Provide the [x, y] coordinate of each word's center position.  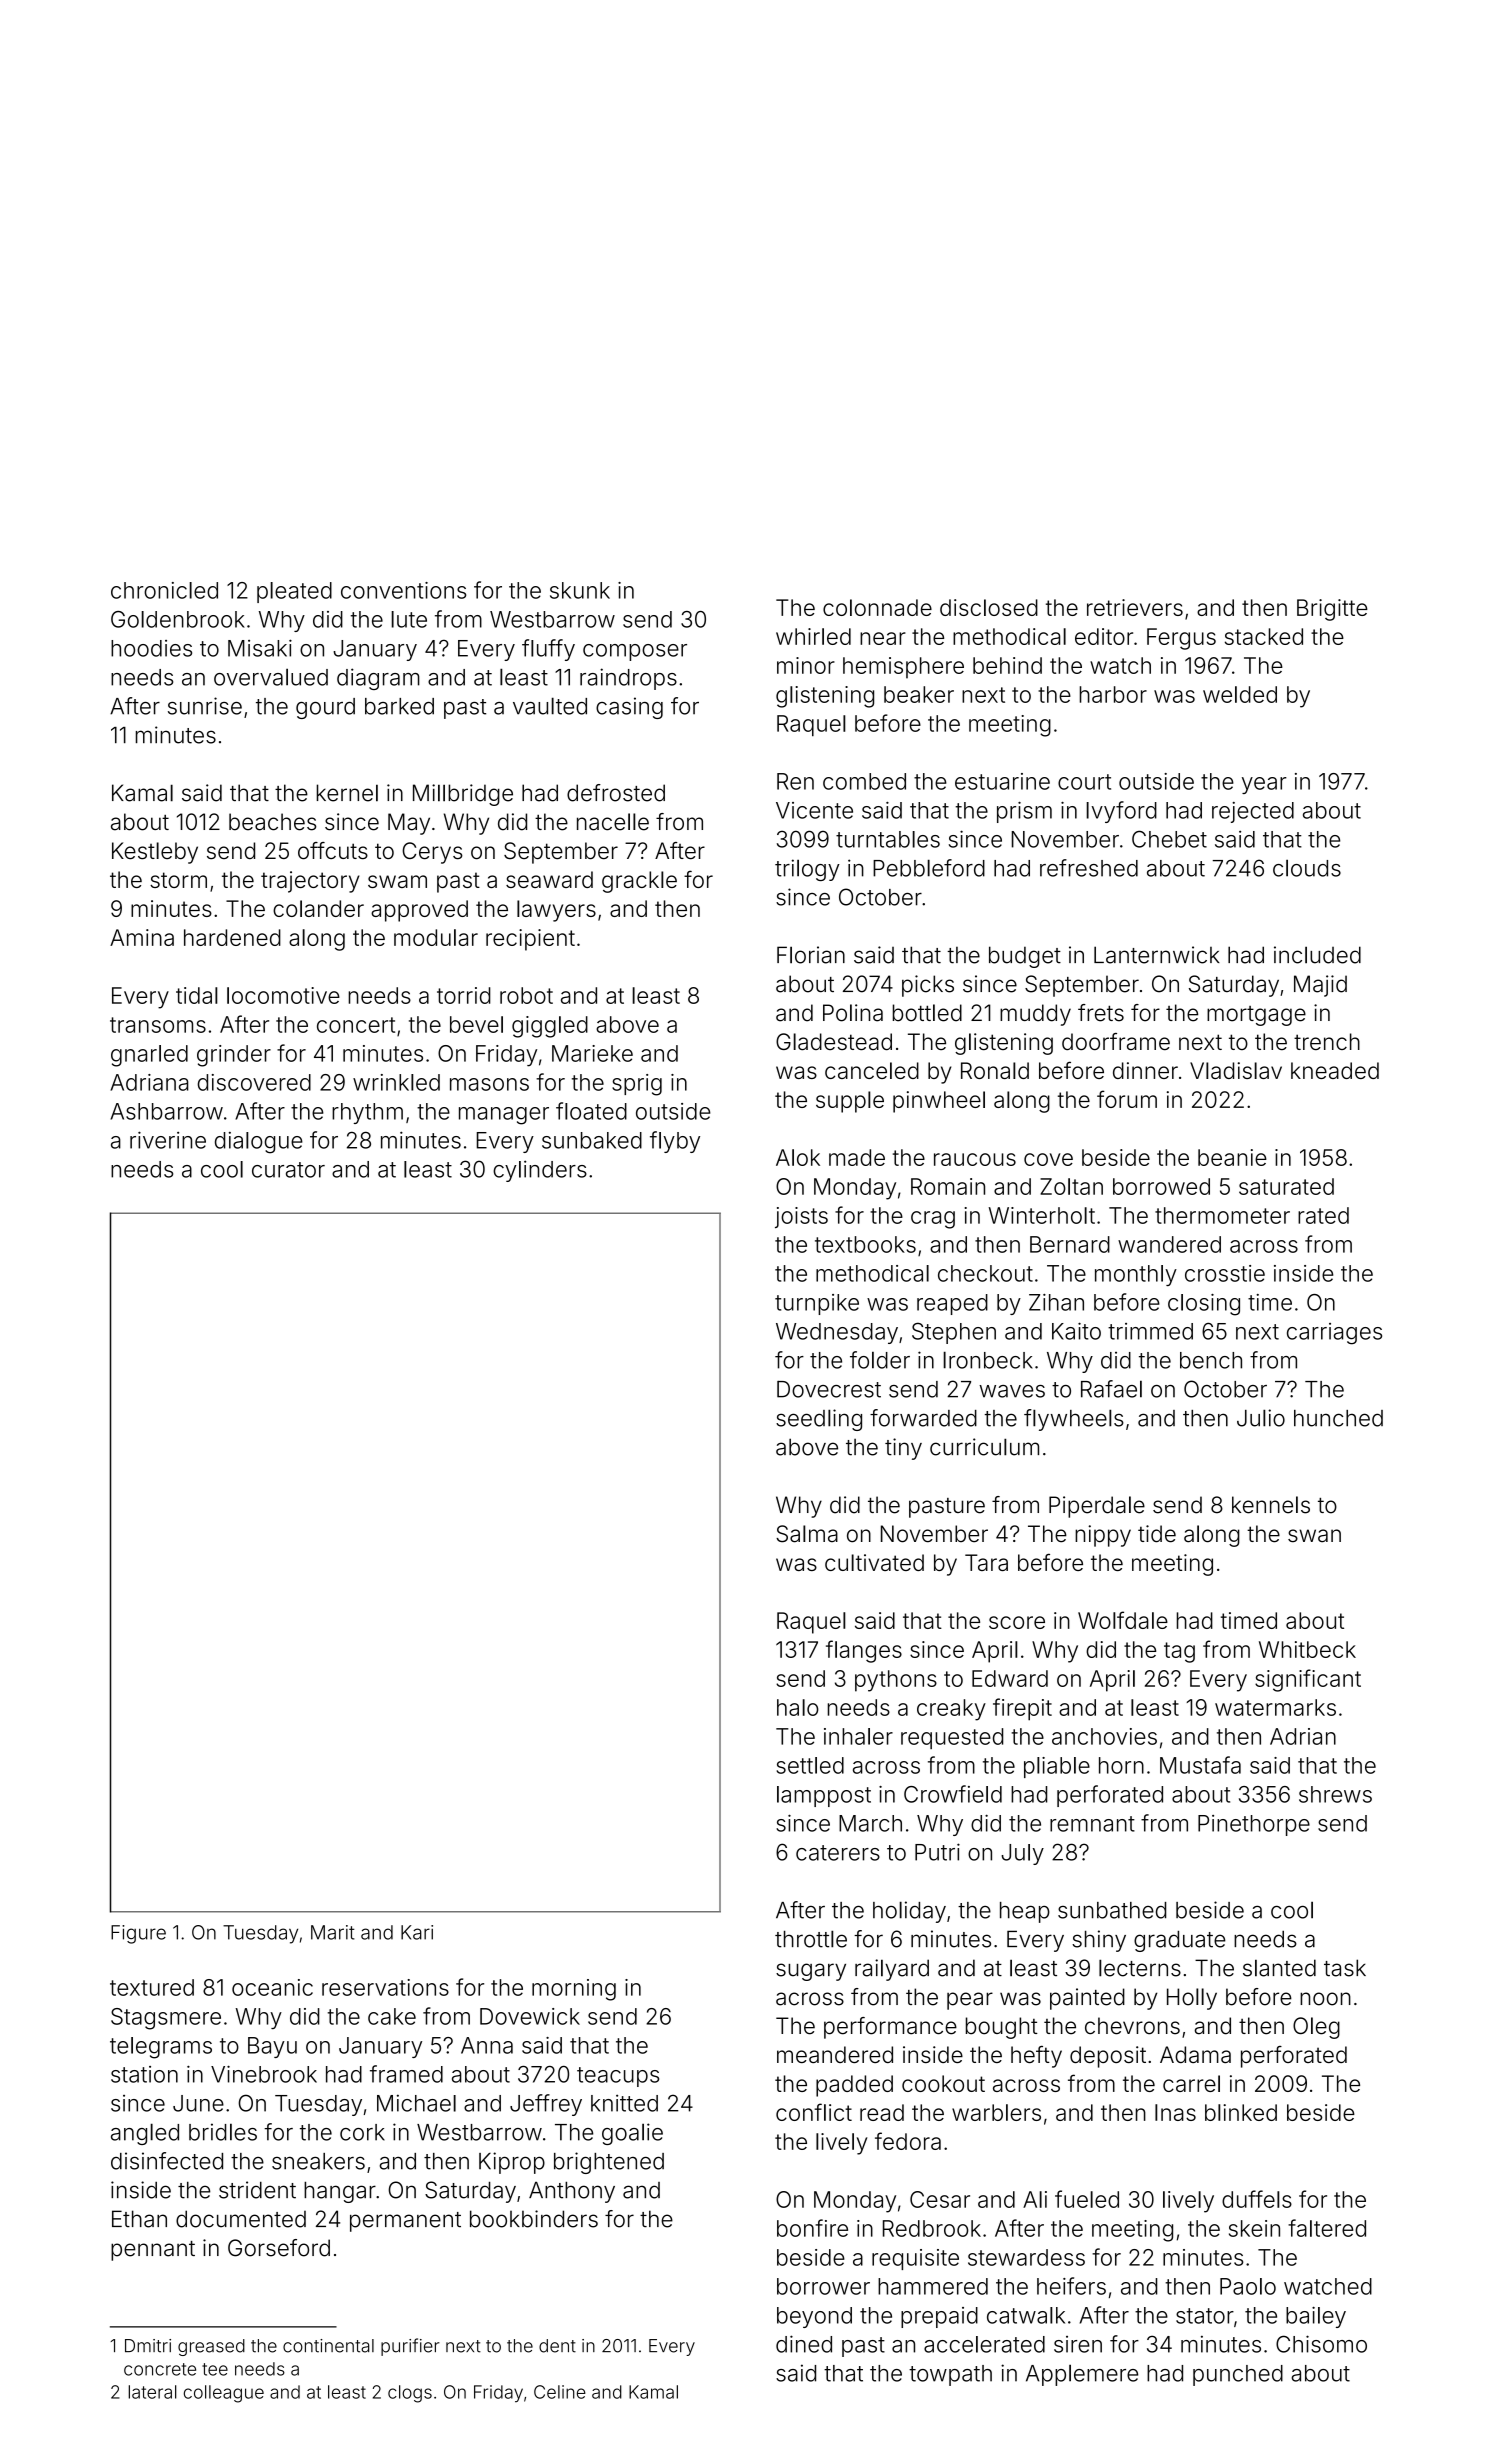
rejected [1253, 812]
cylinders [540, 1171]
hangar [340, 2192]
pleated [294, 592]
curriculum [984, 1447]
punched [1238, 2375]
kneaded [1335, 1070]
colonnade [877, 607]
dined [804, 2344]
